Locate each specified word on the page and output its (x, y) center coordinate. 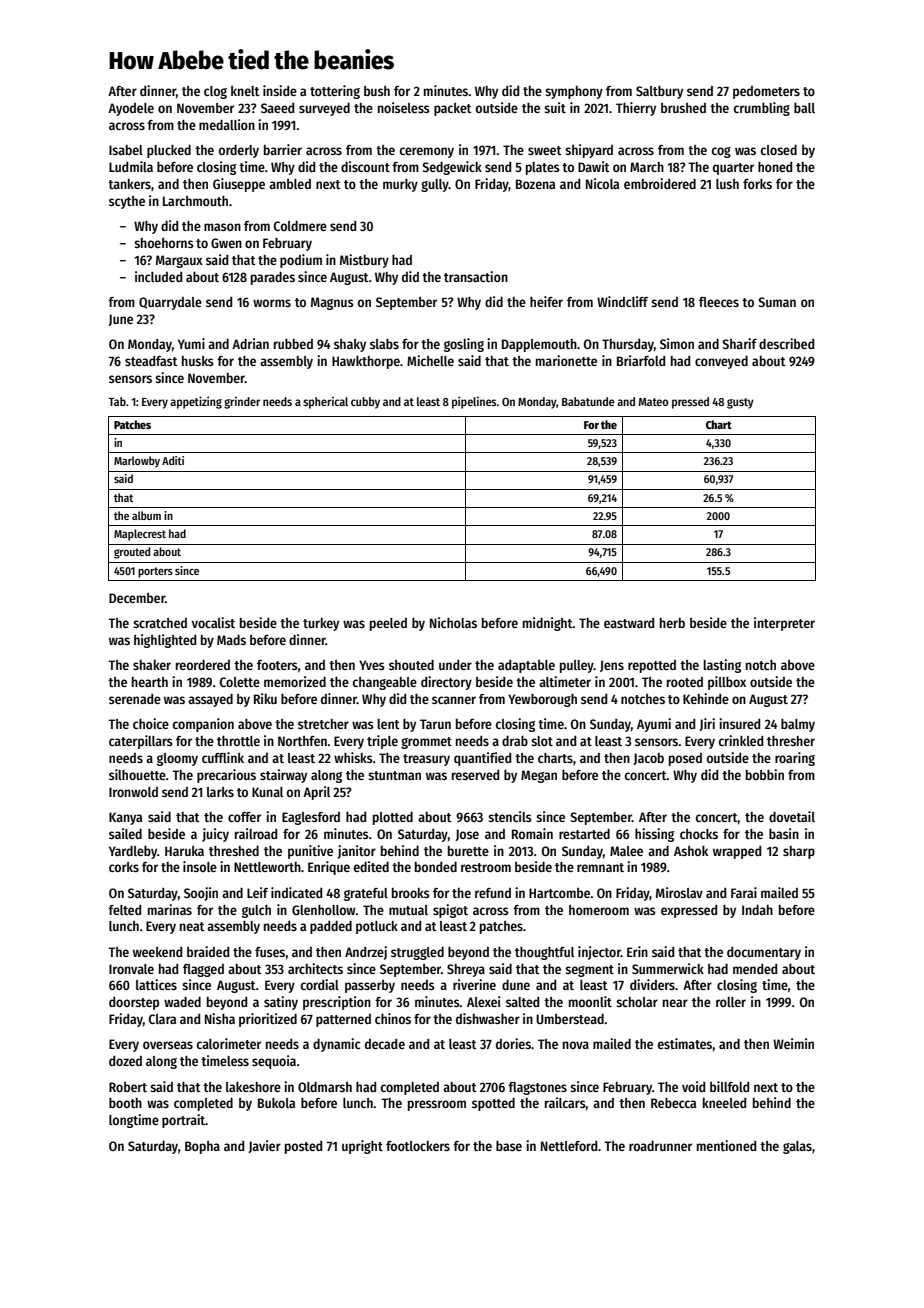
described (786, 343)
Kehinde (706, 698)
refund (493, 893)
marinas (170, 909)
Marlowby (137, 462)
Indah (757, 910)
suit (555, 107)
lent (388, 724)
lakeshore (253, 1087)
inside (280, 90)
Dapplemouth (539, 345)
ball (804, 108)
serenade (135, 699)
